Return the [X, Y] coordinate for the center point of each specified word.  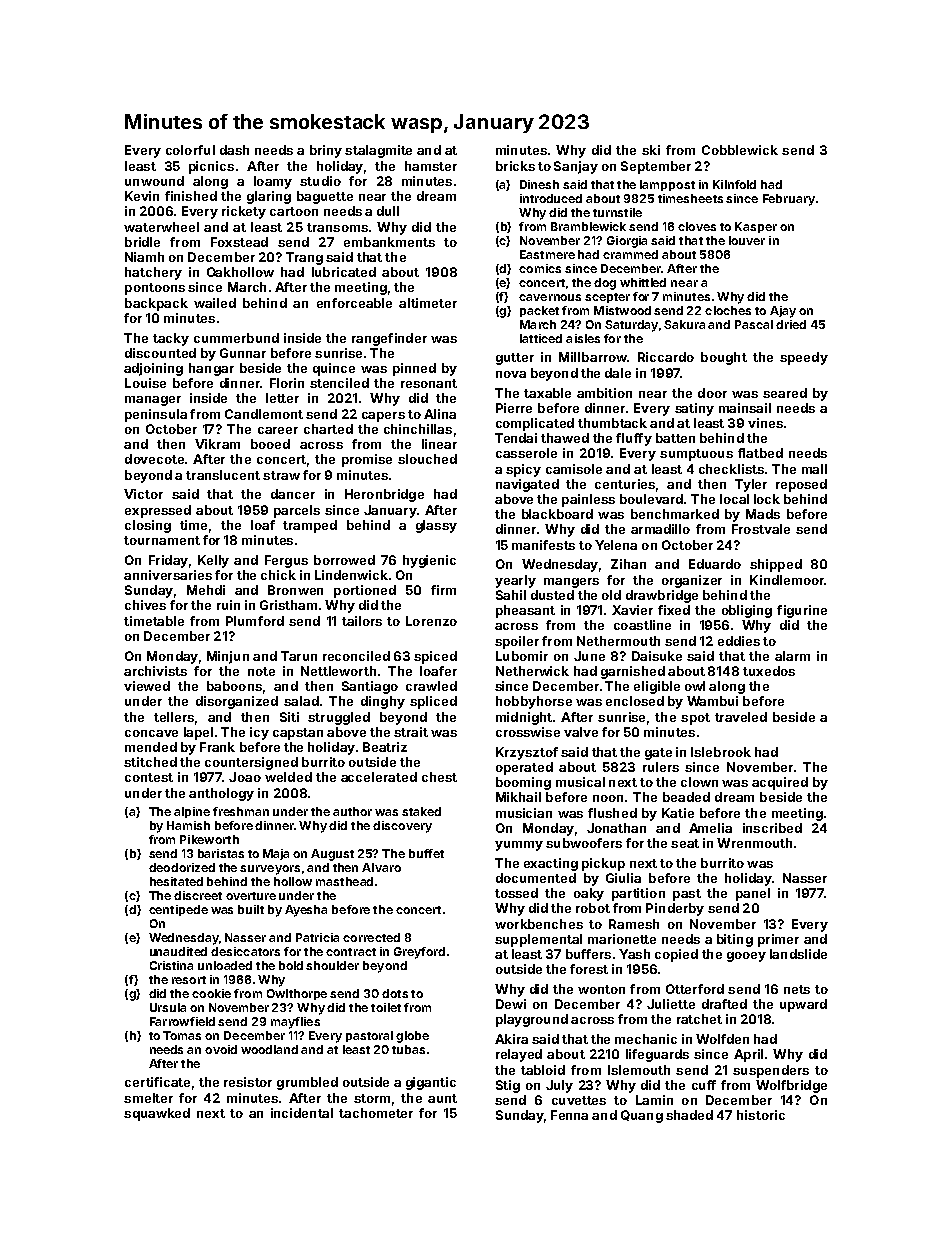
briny [326, 151]
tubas [408, 1049]
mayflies [295, 1023]
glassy [436, 526]
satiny [694, 409]
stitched [150, 762]
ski [651, 150]
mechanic [646, 1039]
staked [421, 811]
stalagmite [378, 151]
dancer [293, 494]
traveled [741, 717]
